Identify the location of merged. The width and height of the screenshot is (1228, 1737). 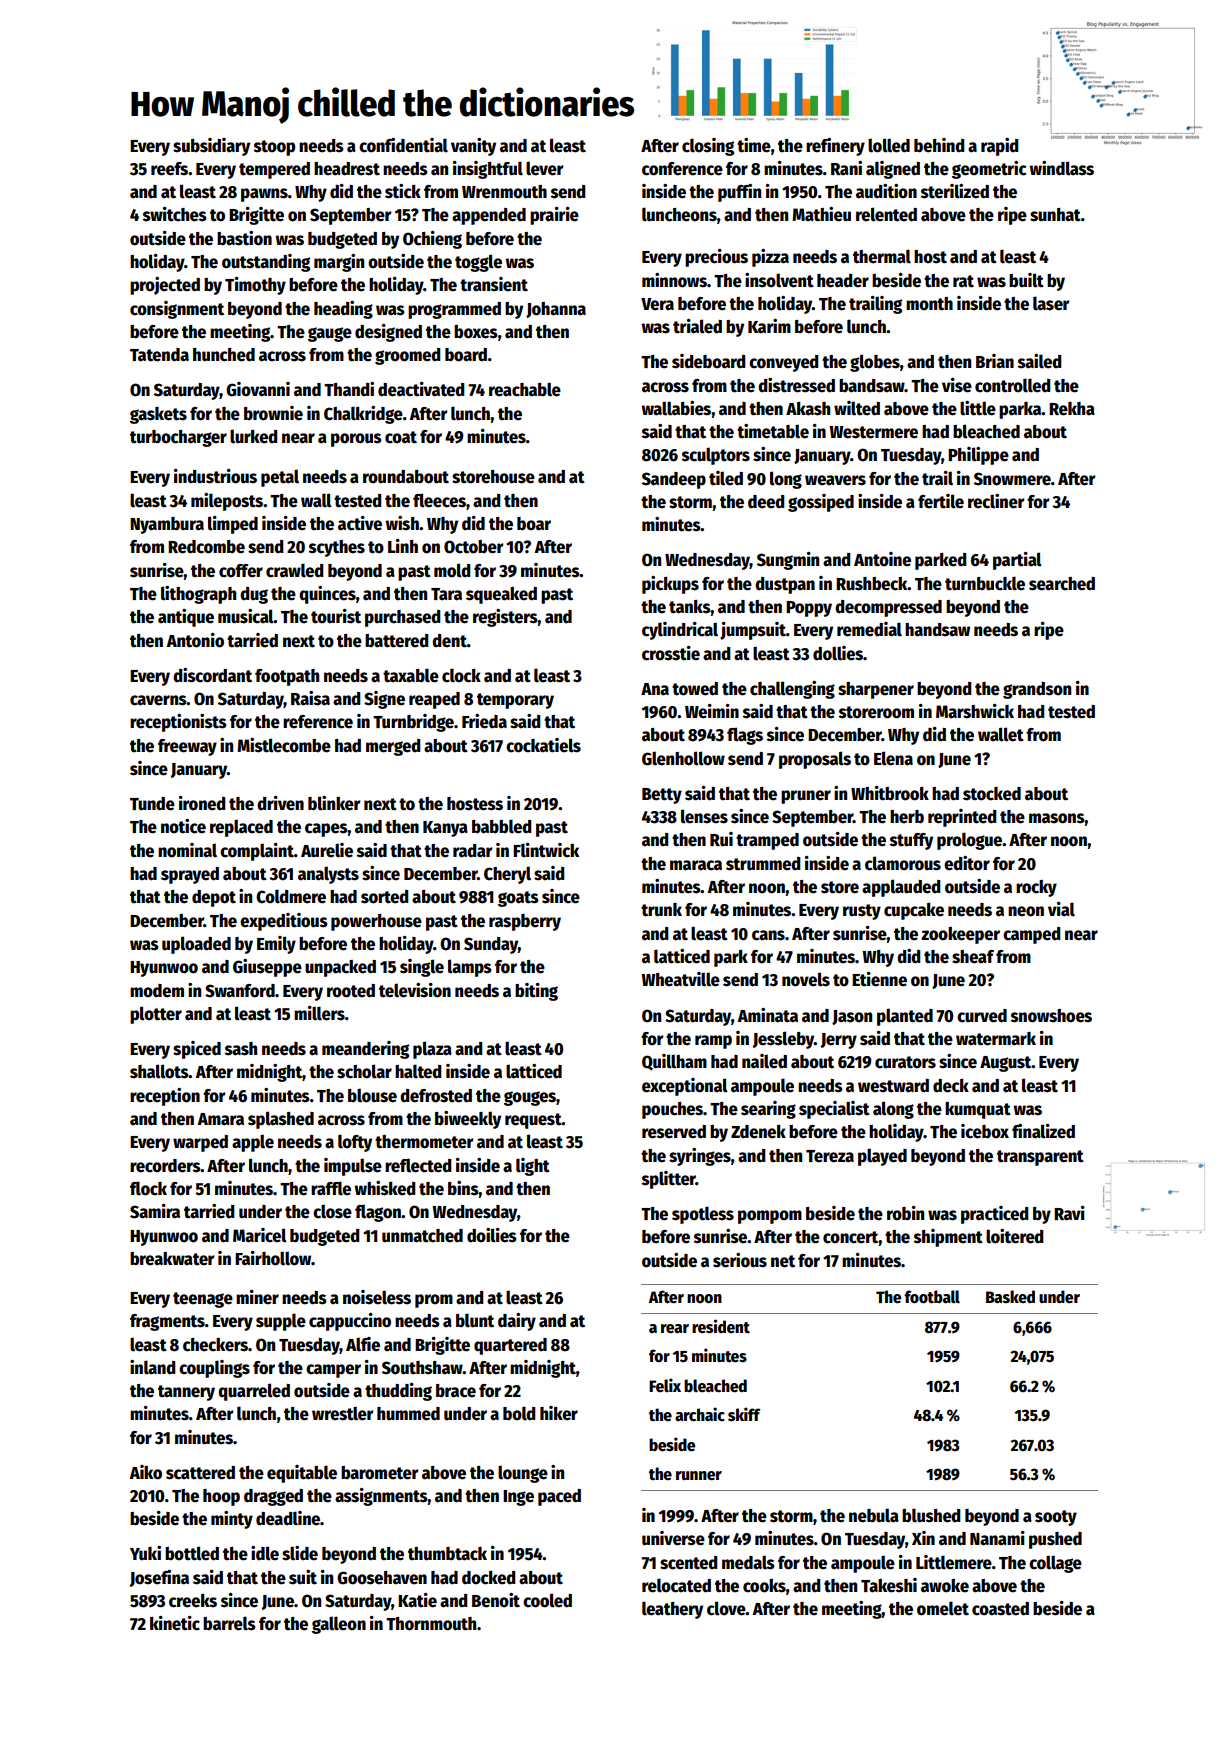
(393, 747).
